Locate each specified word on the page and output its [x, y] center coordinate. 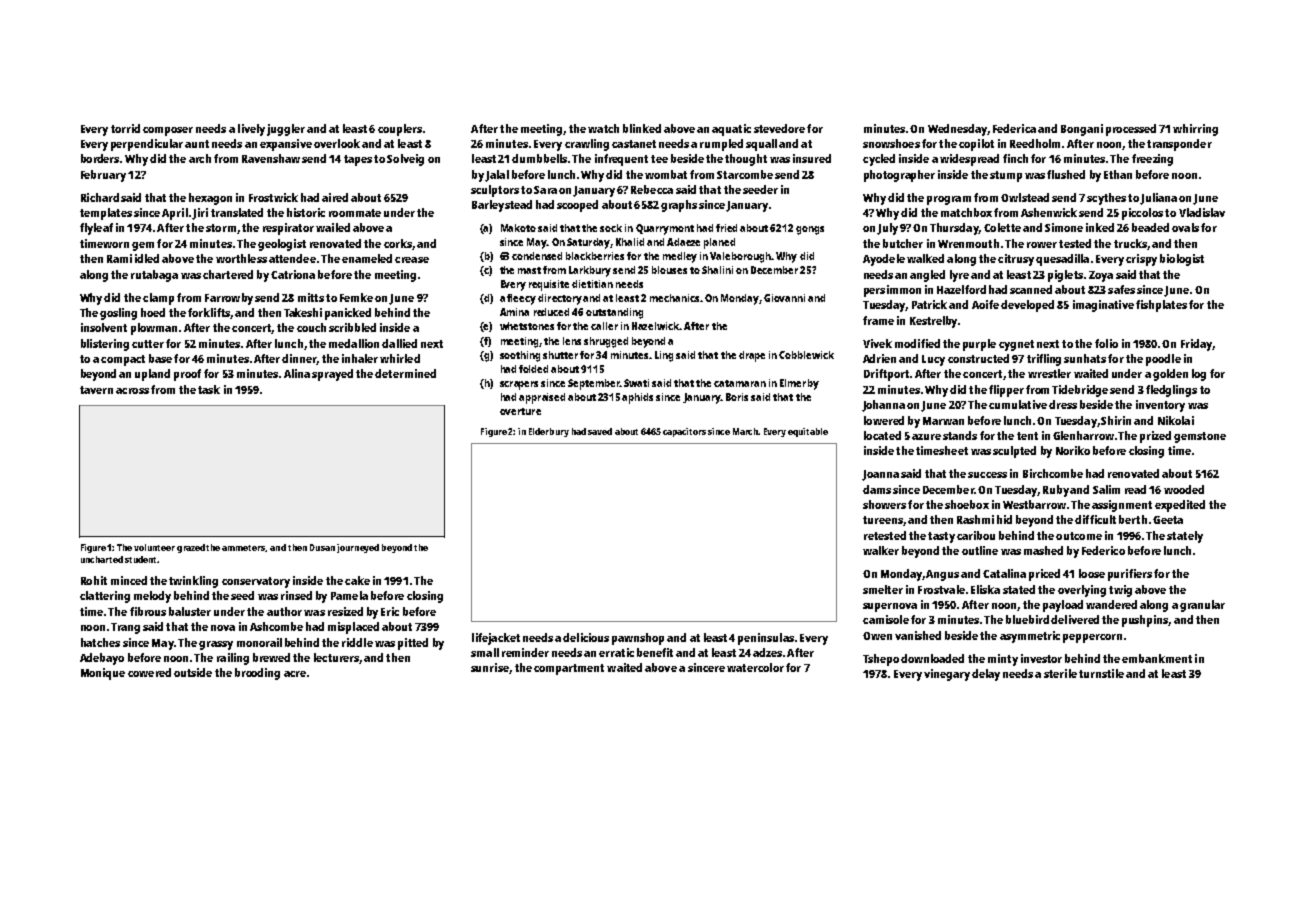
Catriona [293, 274]
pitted [413, 644]
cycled [879, 160]
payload [1063, 606]
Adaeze [683, 242]
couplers [400, 130]
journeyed [358, 548]
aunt [197, 144]
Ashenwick [1049, 212]
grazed [191, 548]
